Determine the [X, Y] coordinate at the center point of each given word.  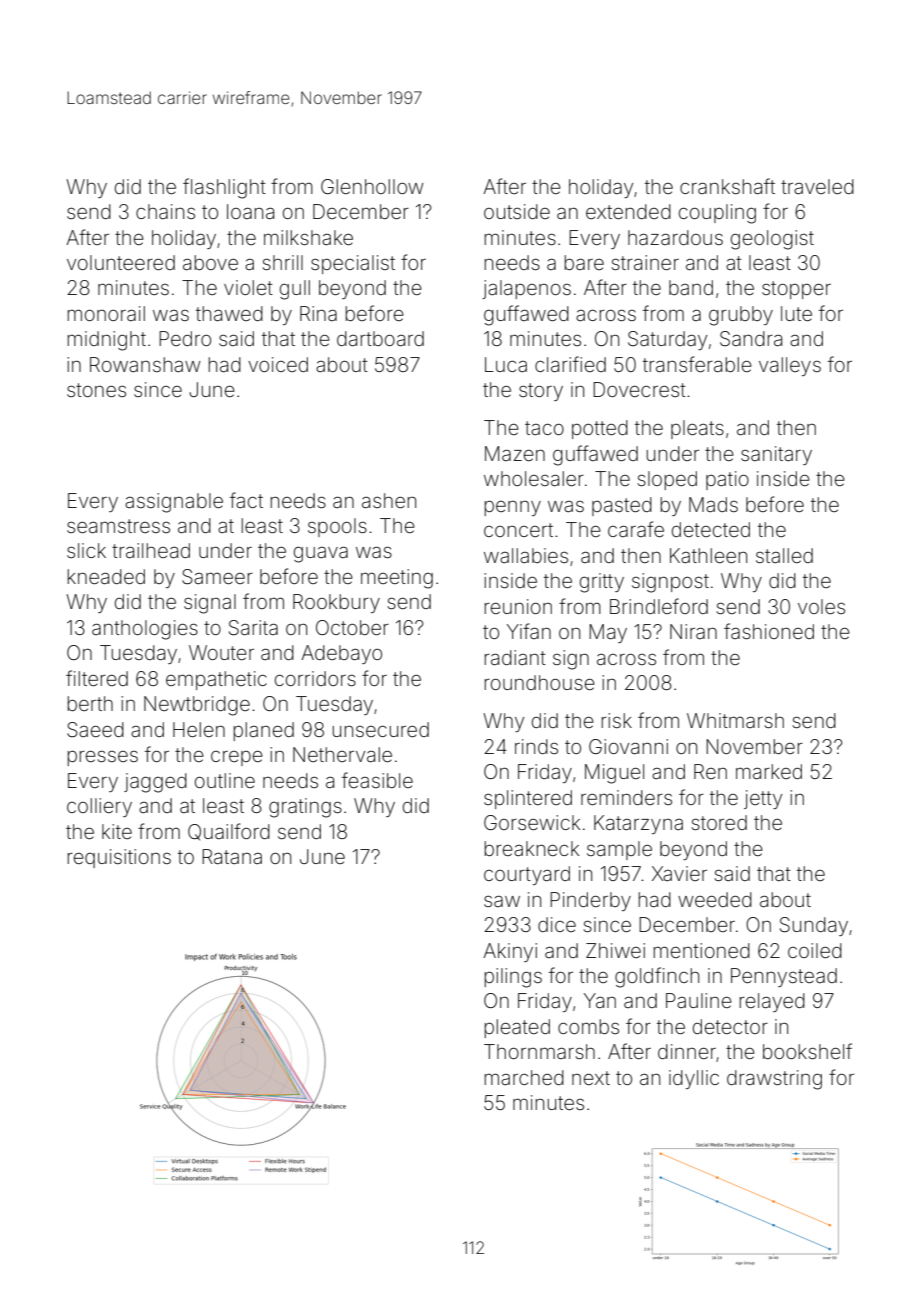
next [591, 1078]
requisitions [119, 858]
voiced [278, 364]
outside [517, 211]
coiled [815, 950]
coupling [717, 214]
